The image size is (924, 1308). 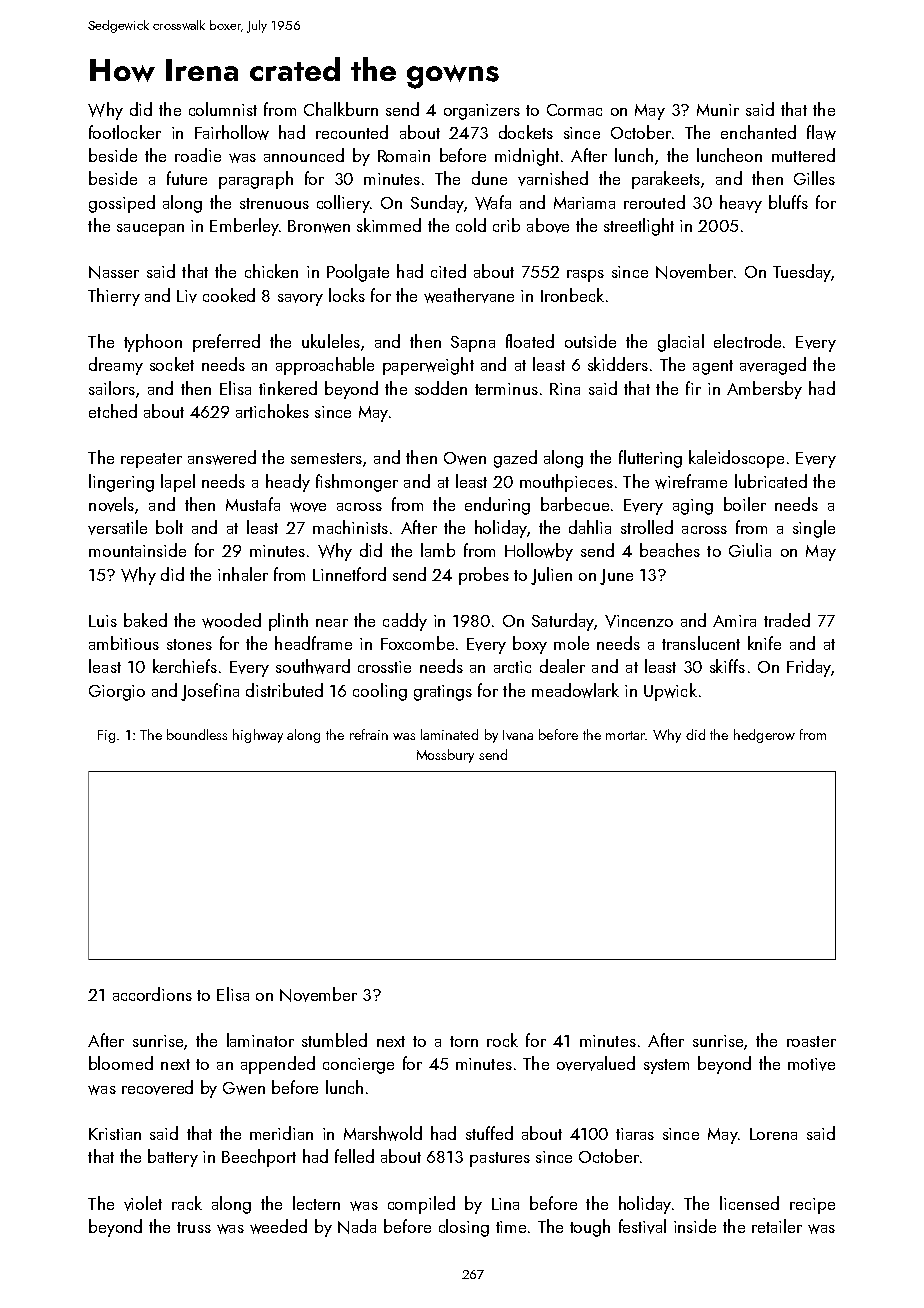 What do you see at coordinates (443, 693) in the page?
I see `gratings` at bounding box center [443, 693].
